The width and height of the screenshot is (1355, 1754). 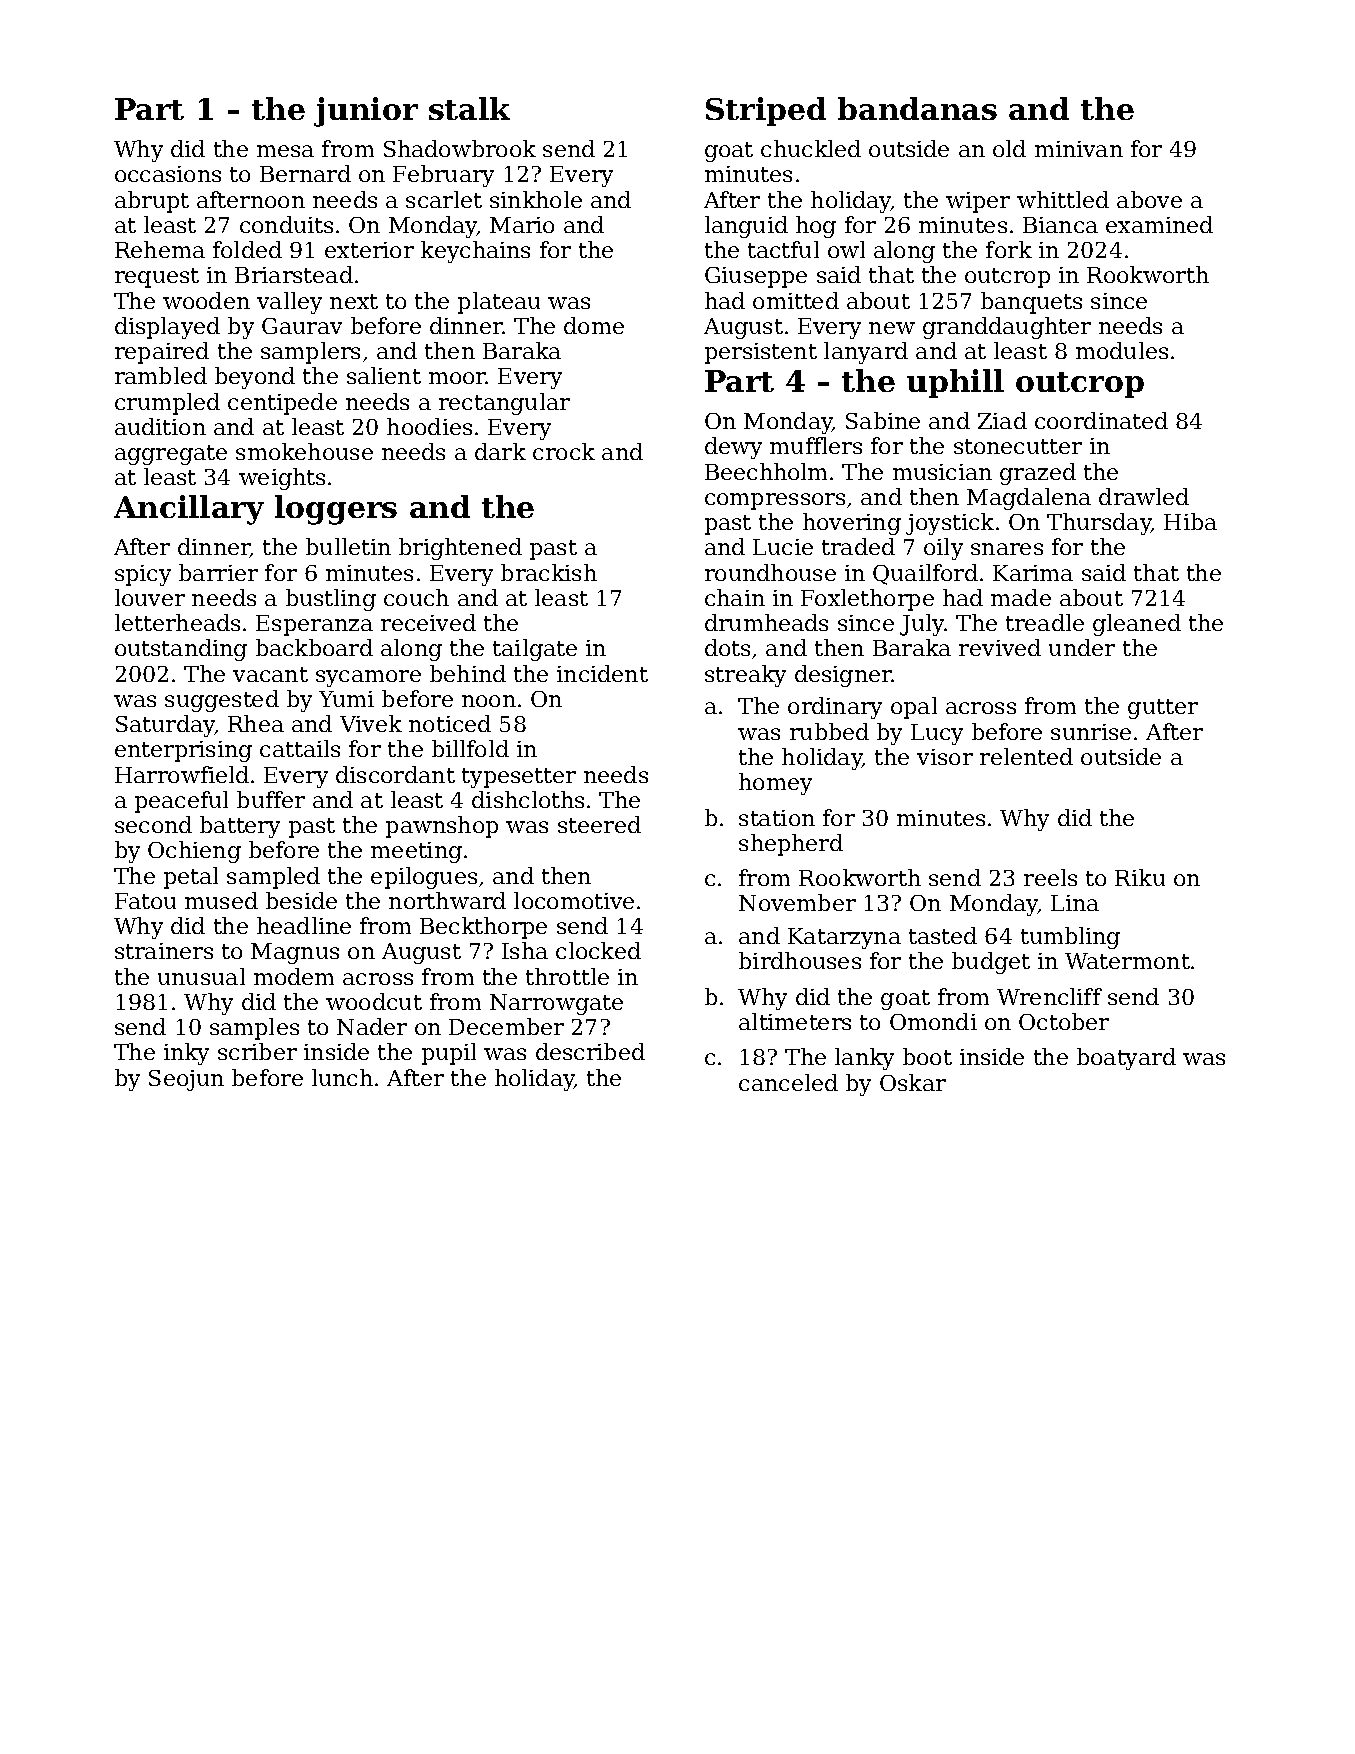 What do you see at coordinates (788, 1082) in the screenshot?
I see `canceled` at bounding box center [788, 1082].
